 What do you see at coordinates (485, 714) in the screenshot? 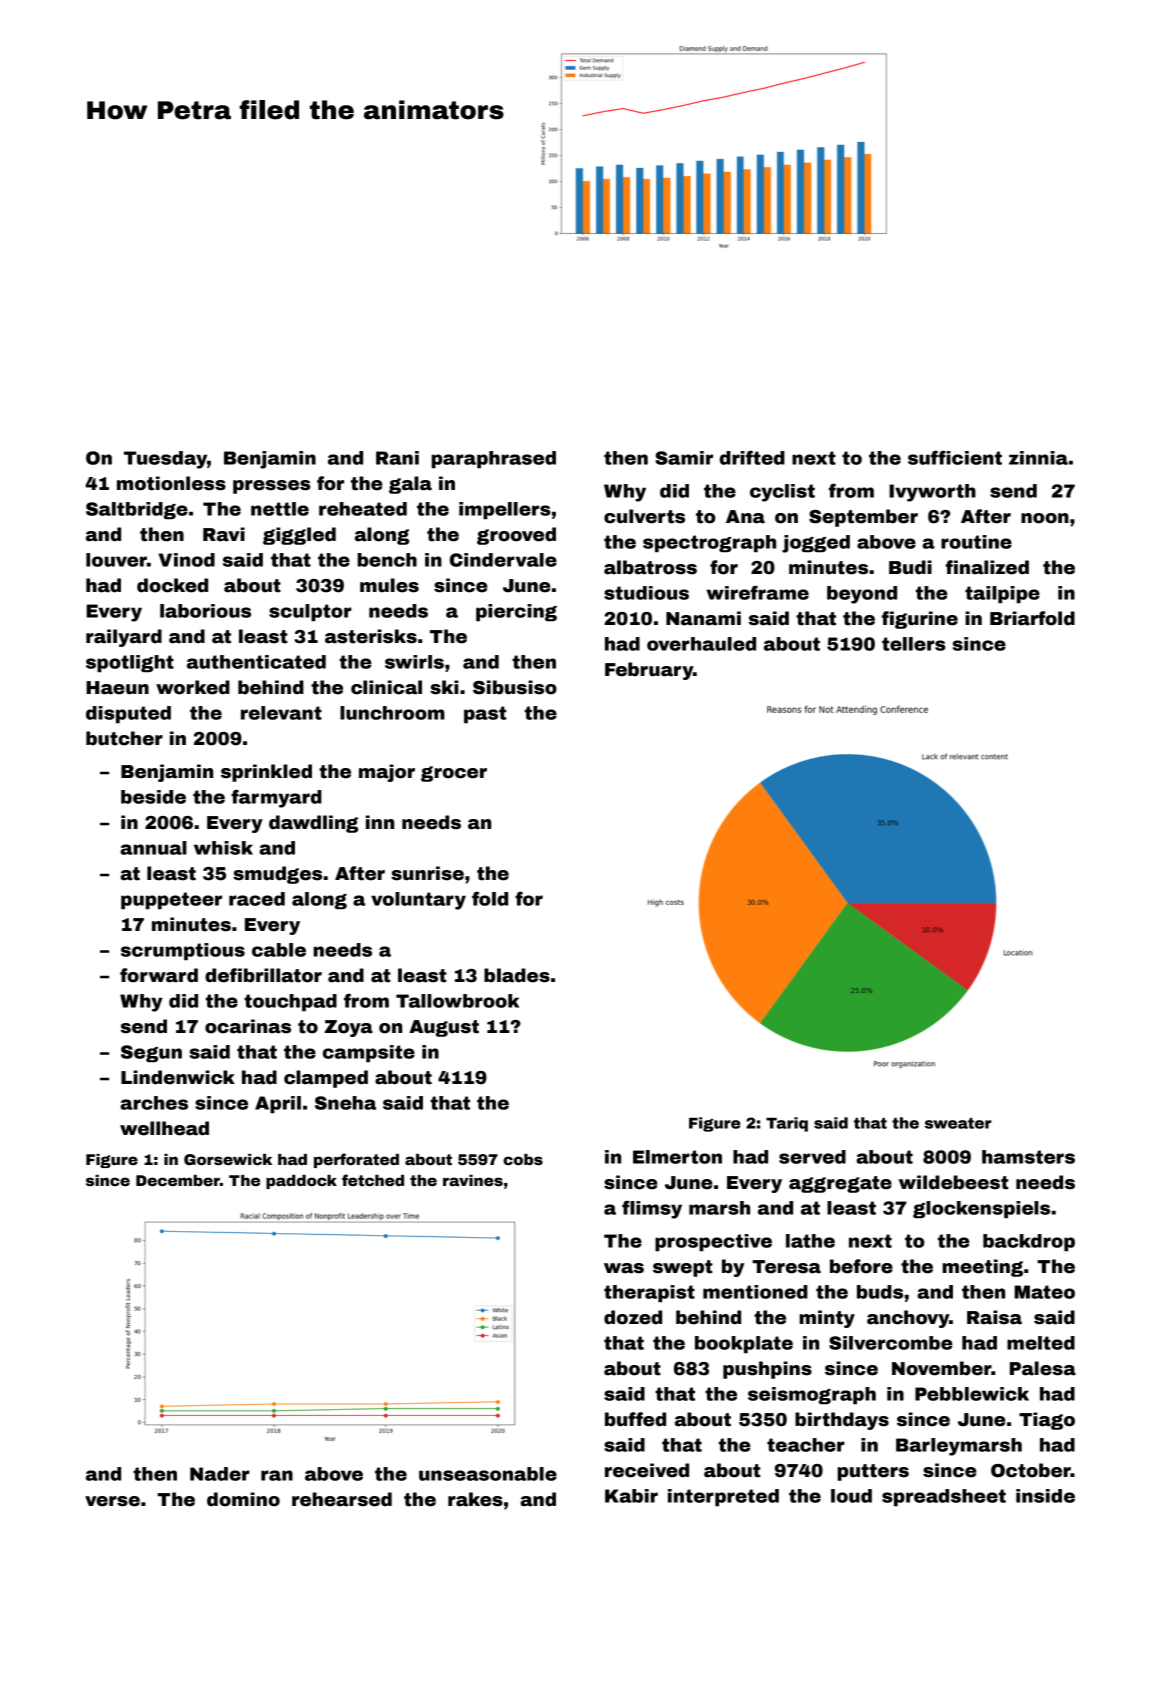
I see `past` at bounding box center [485, 714].
